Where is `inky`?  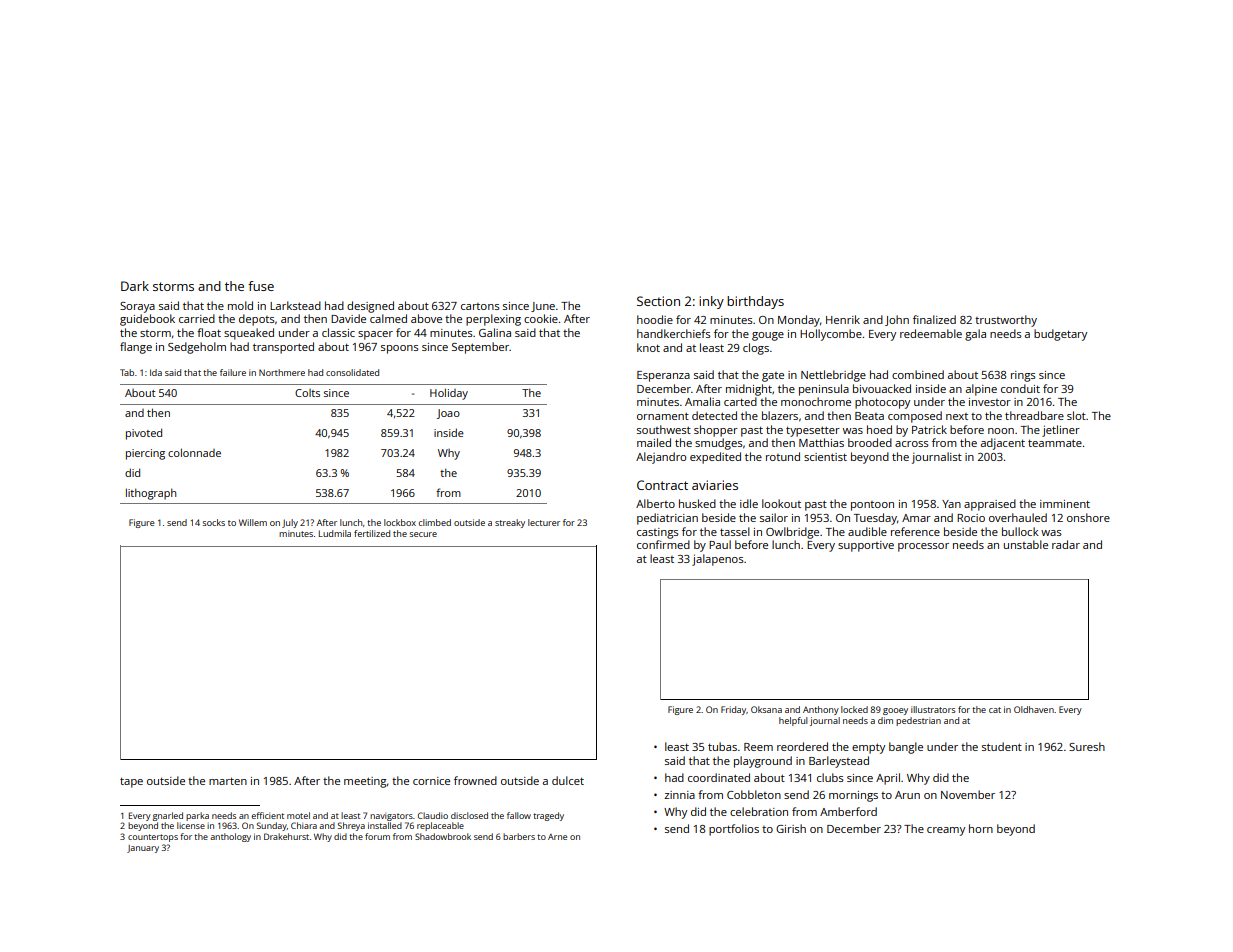 inky is located at coordinates (711, 302).
